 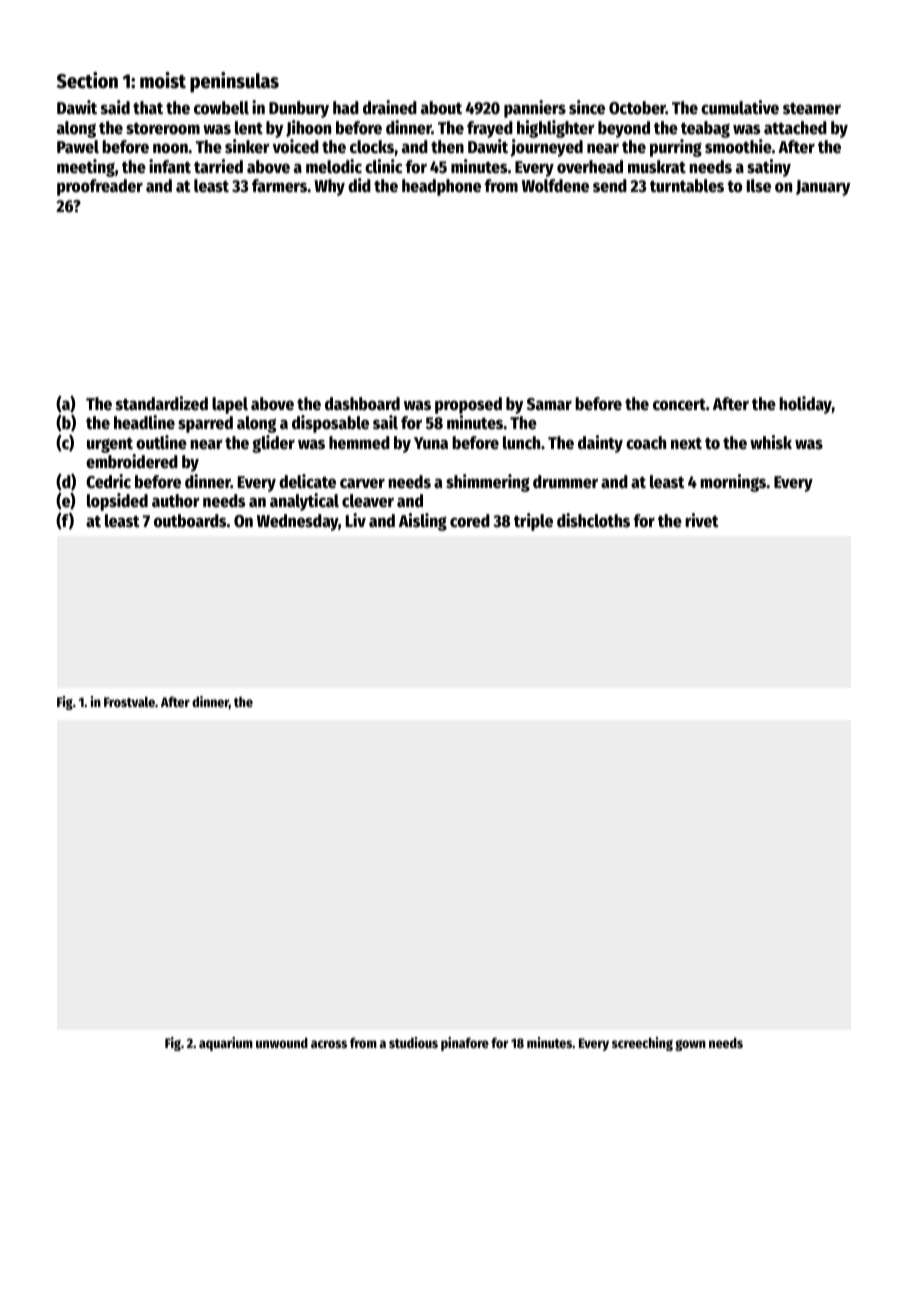 What do you see at coordinates (805, 405) in the screenshot?
I see `holiday` at bounding box center [805, 405].
